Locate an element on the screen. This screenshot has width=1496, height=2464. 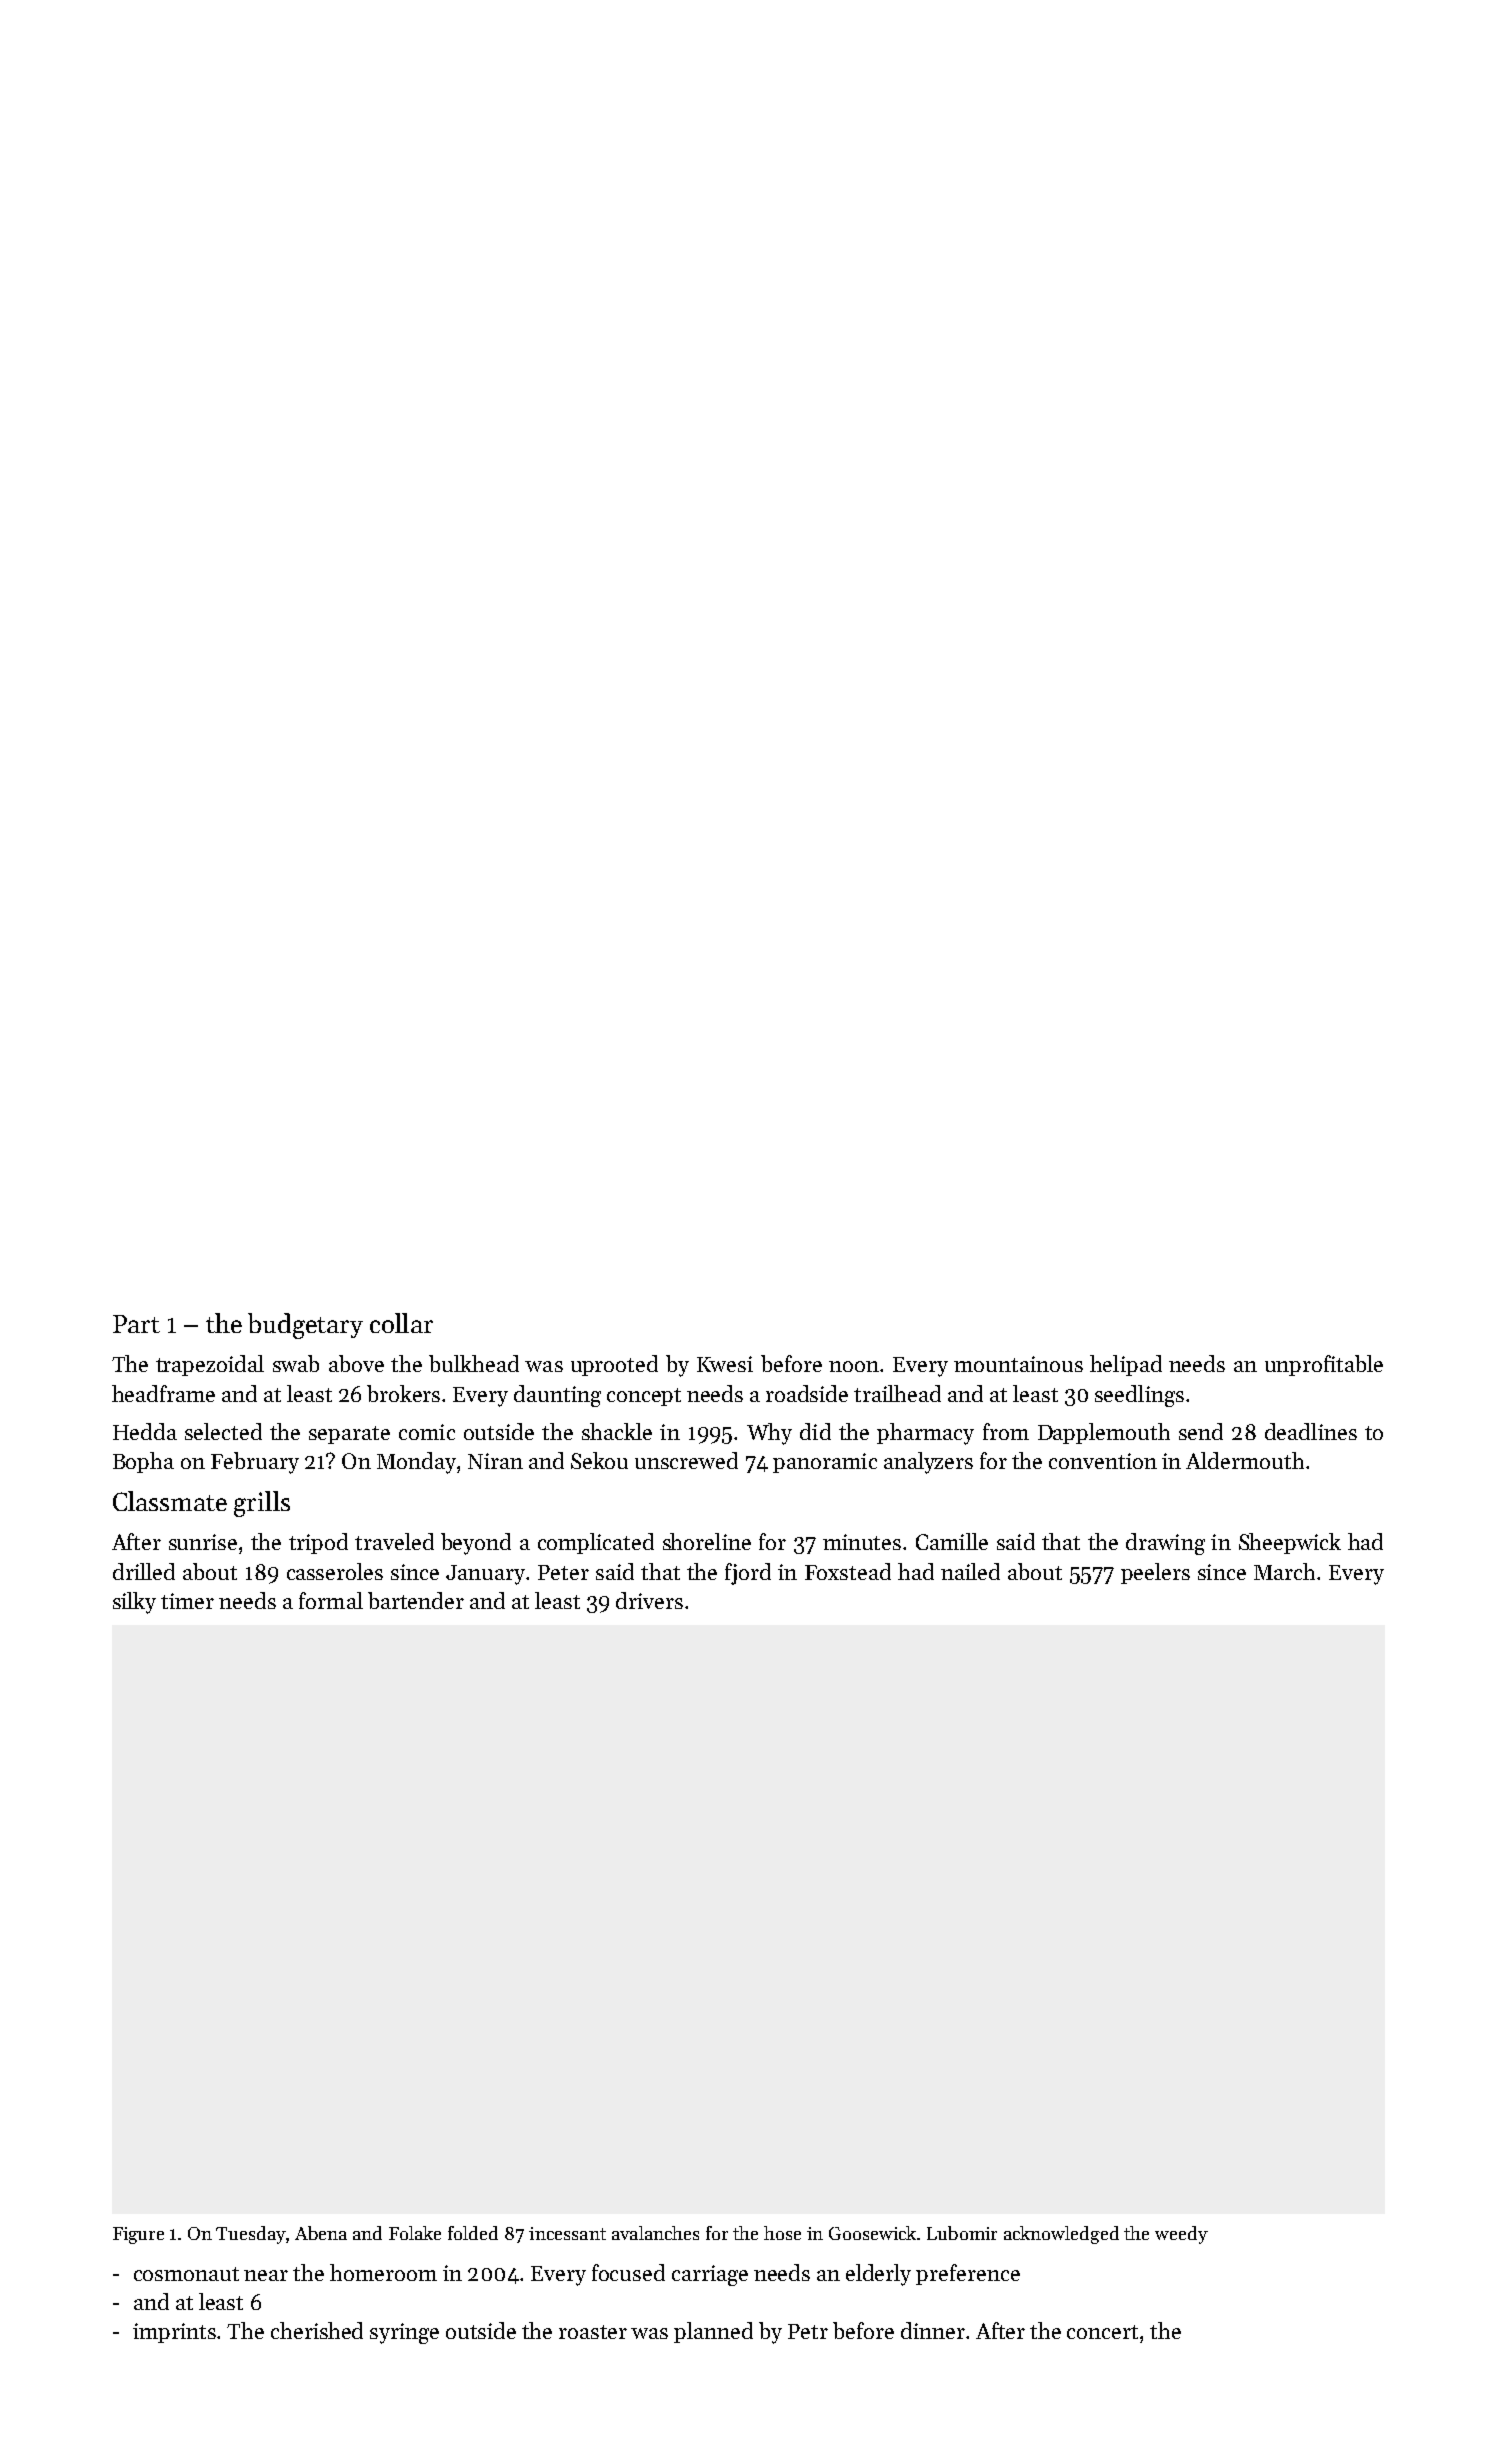
drivers is located at coordinates (649, 1600).
